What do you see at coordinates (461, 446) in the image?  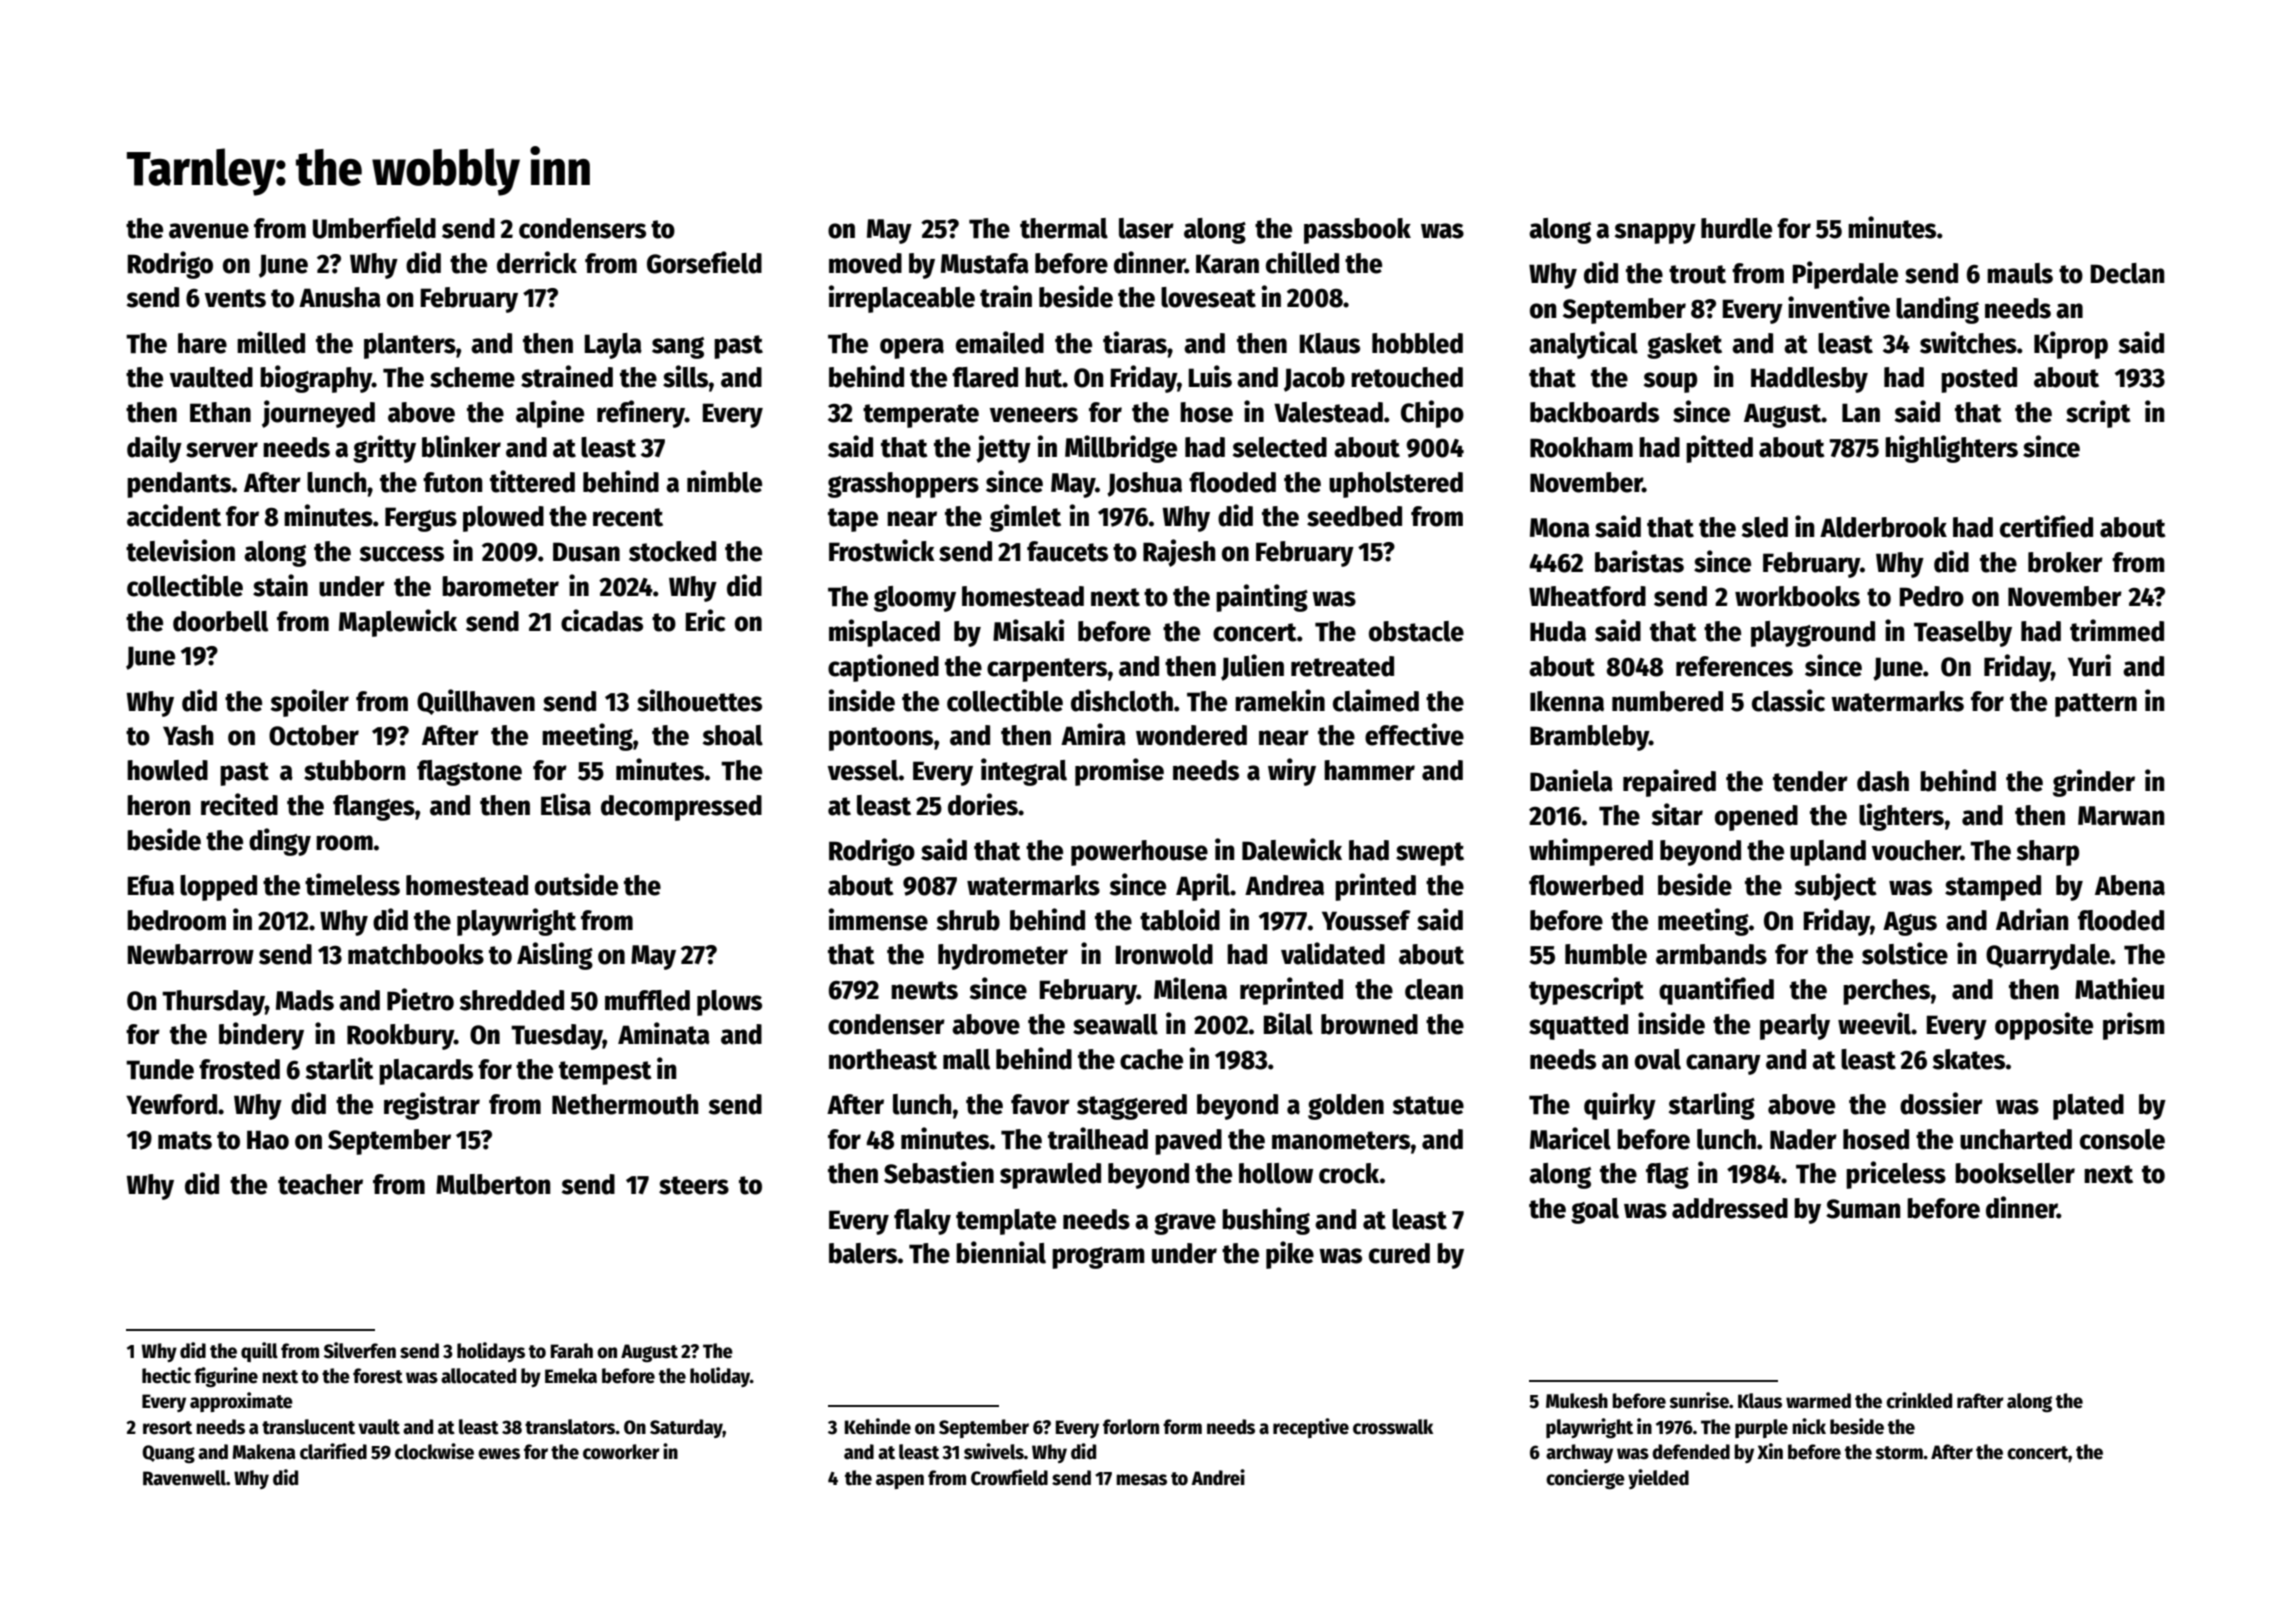 I see `blinker` at bounding box center [461, 446].
